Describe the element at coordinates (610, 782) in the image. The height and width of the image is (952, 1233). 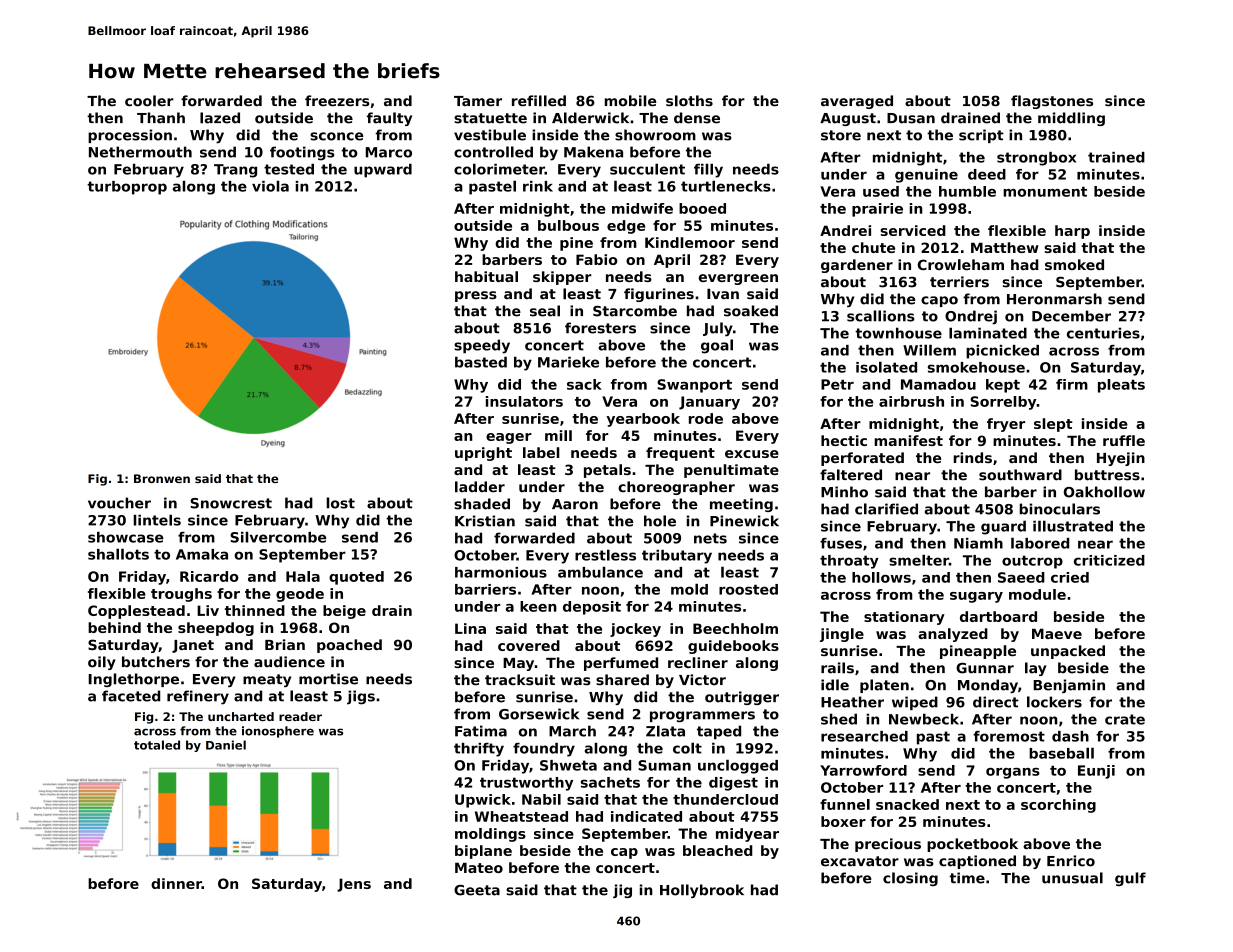
I see `sachets` at that location.
